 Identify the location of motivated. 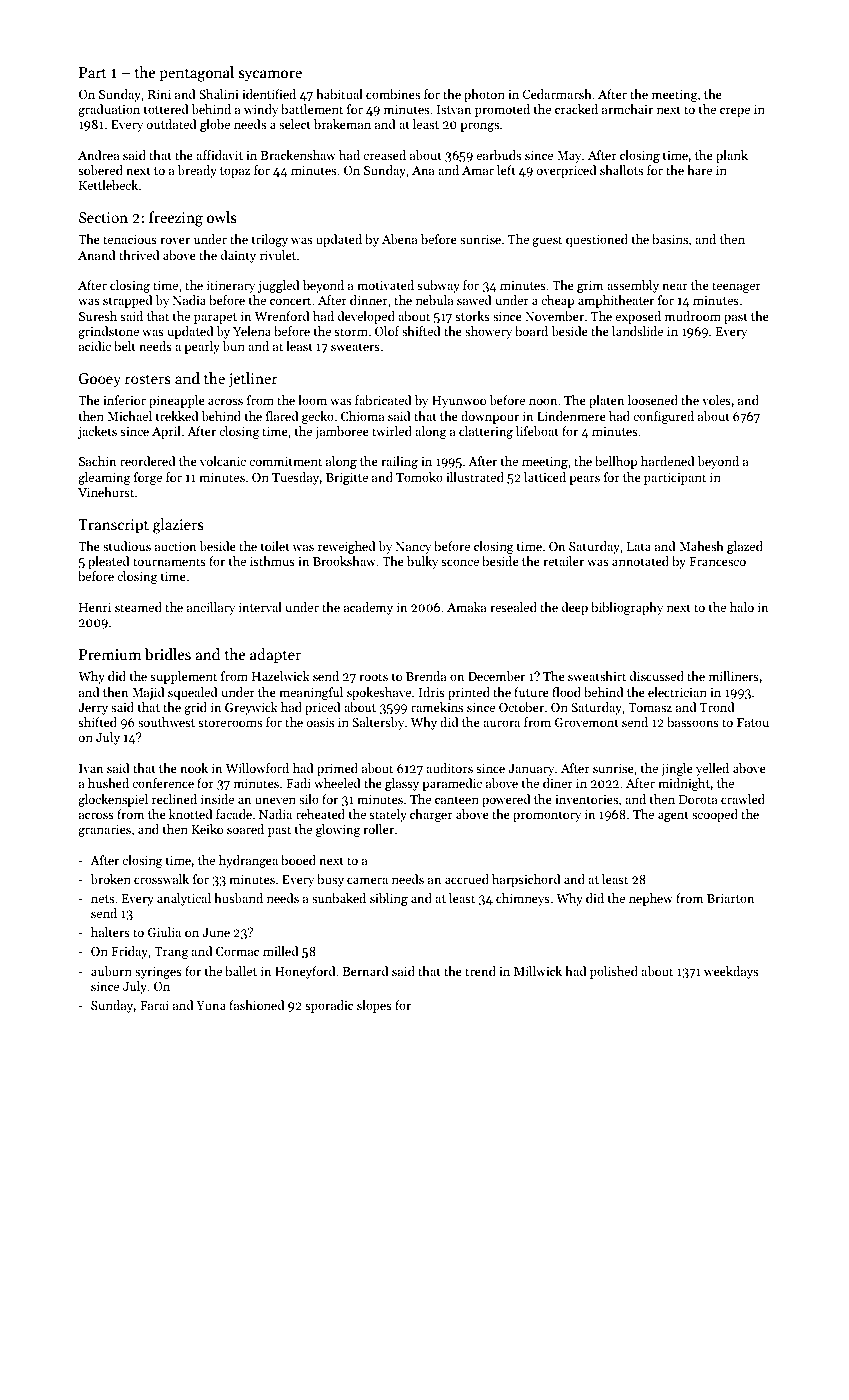
(385, 285).
